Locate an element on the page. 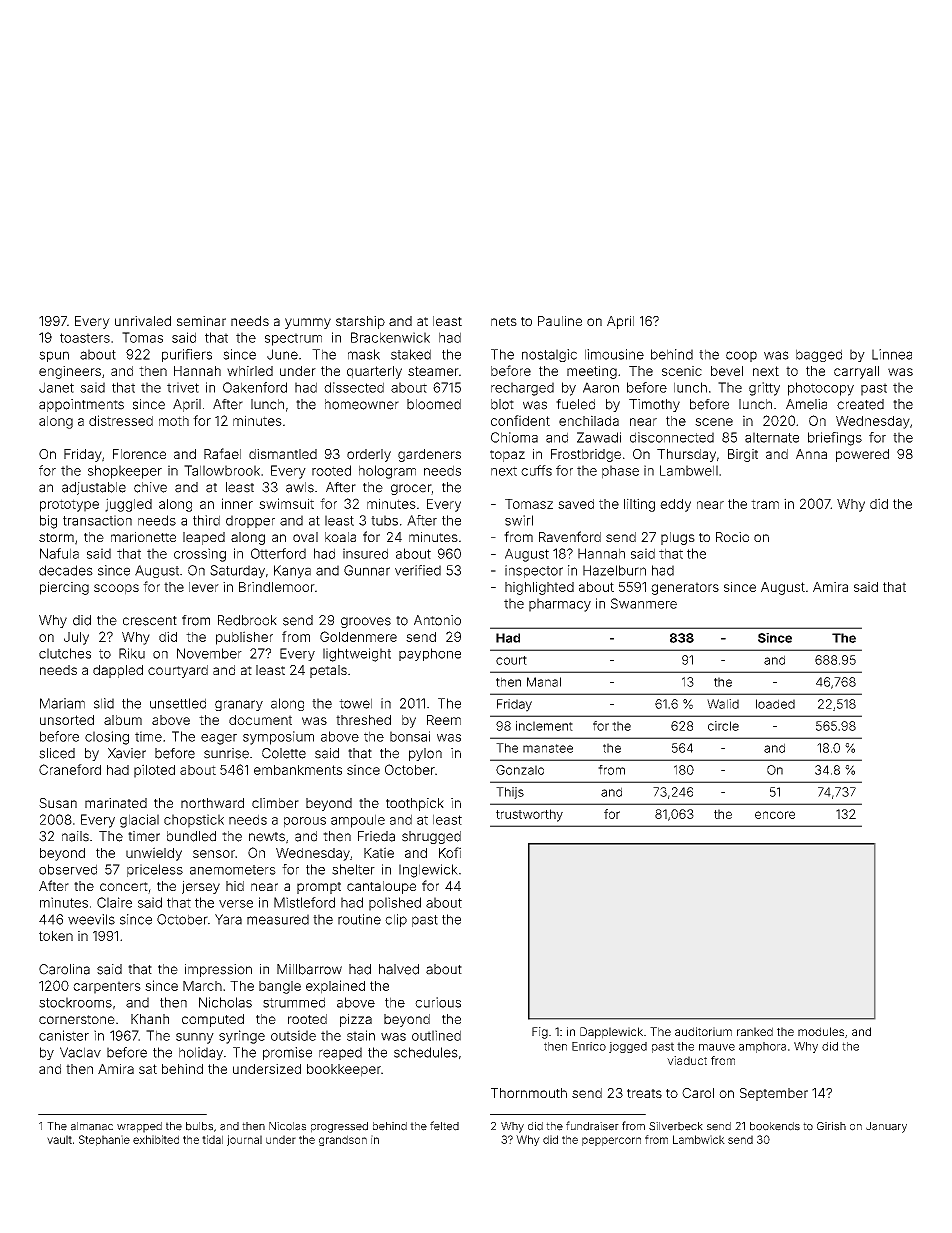  trustworthy is located at coordinates (529, 815).
